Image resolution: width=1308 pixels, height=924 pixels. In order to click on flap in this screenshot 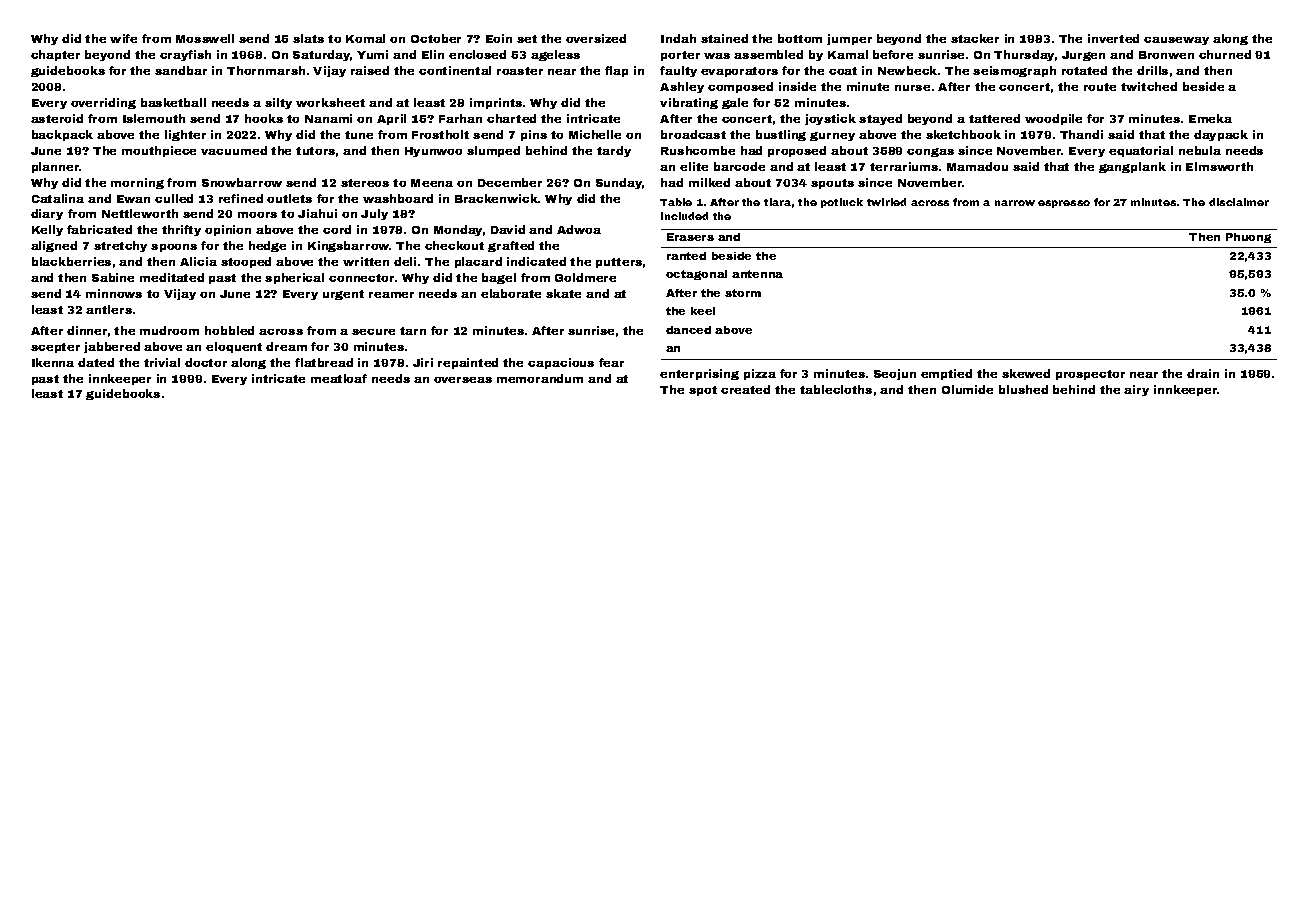, I will do `click(616, 71)`.
